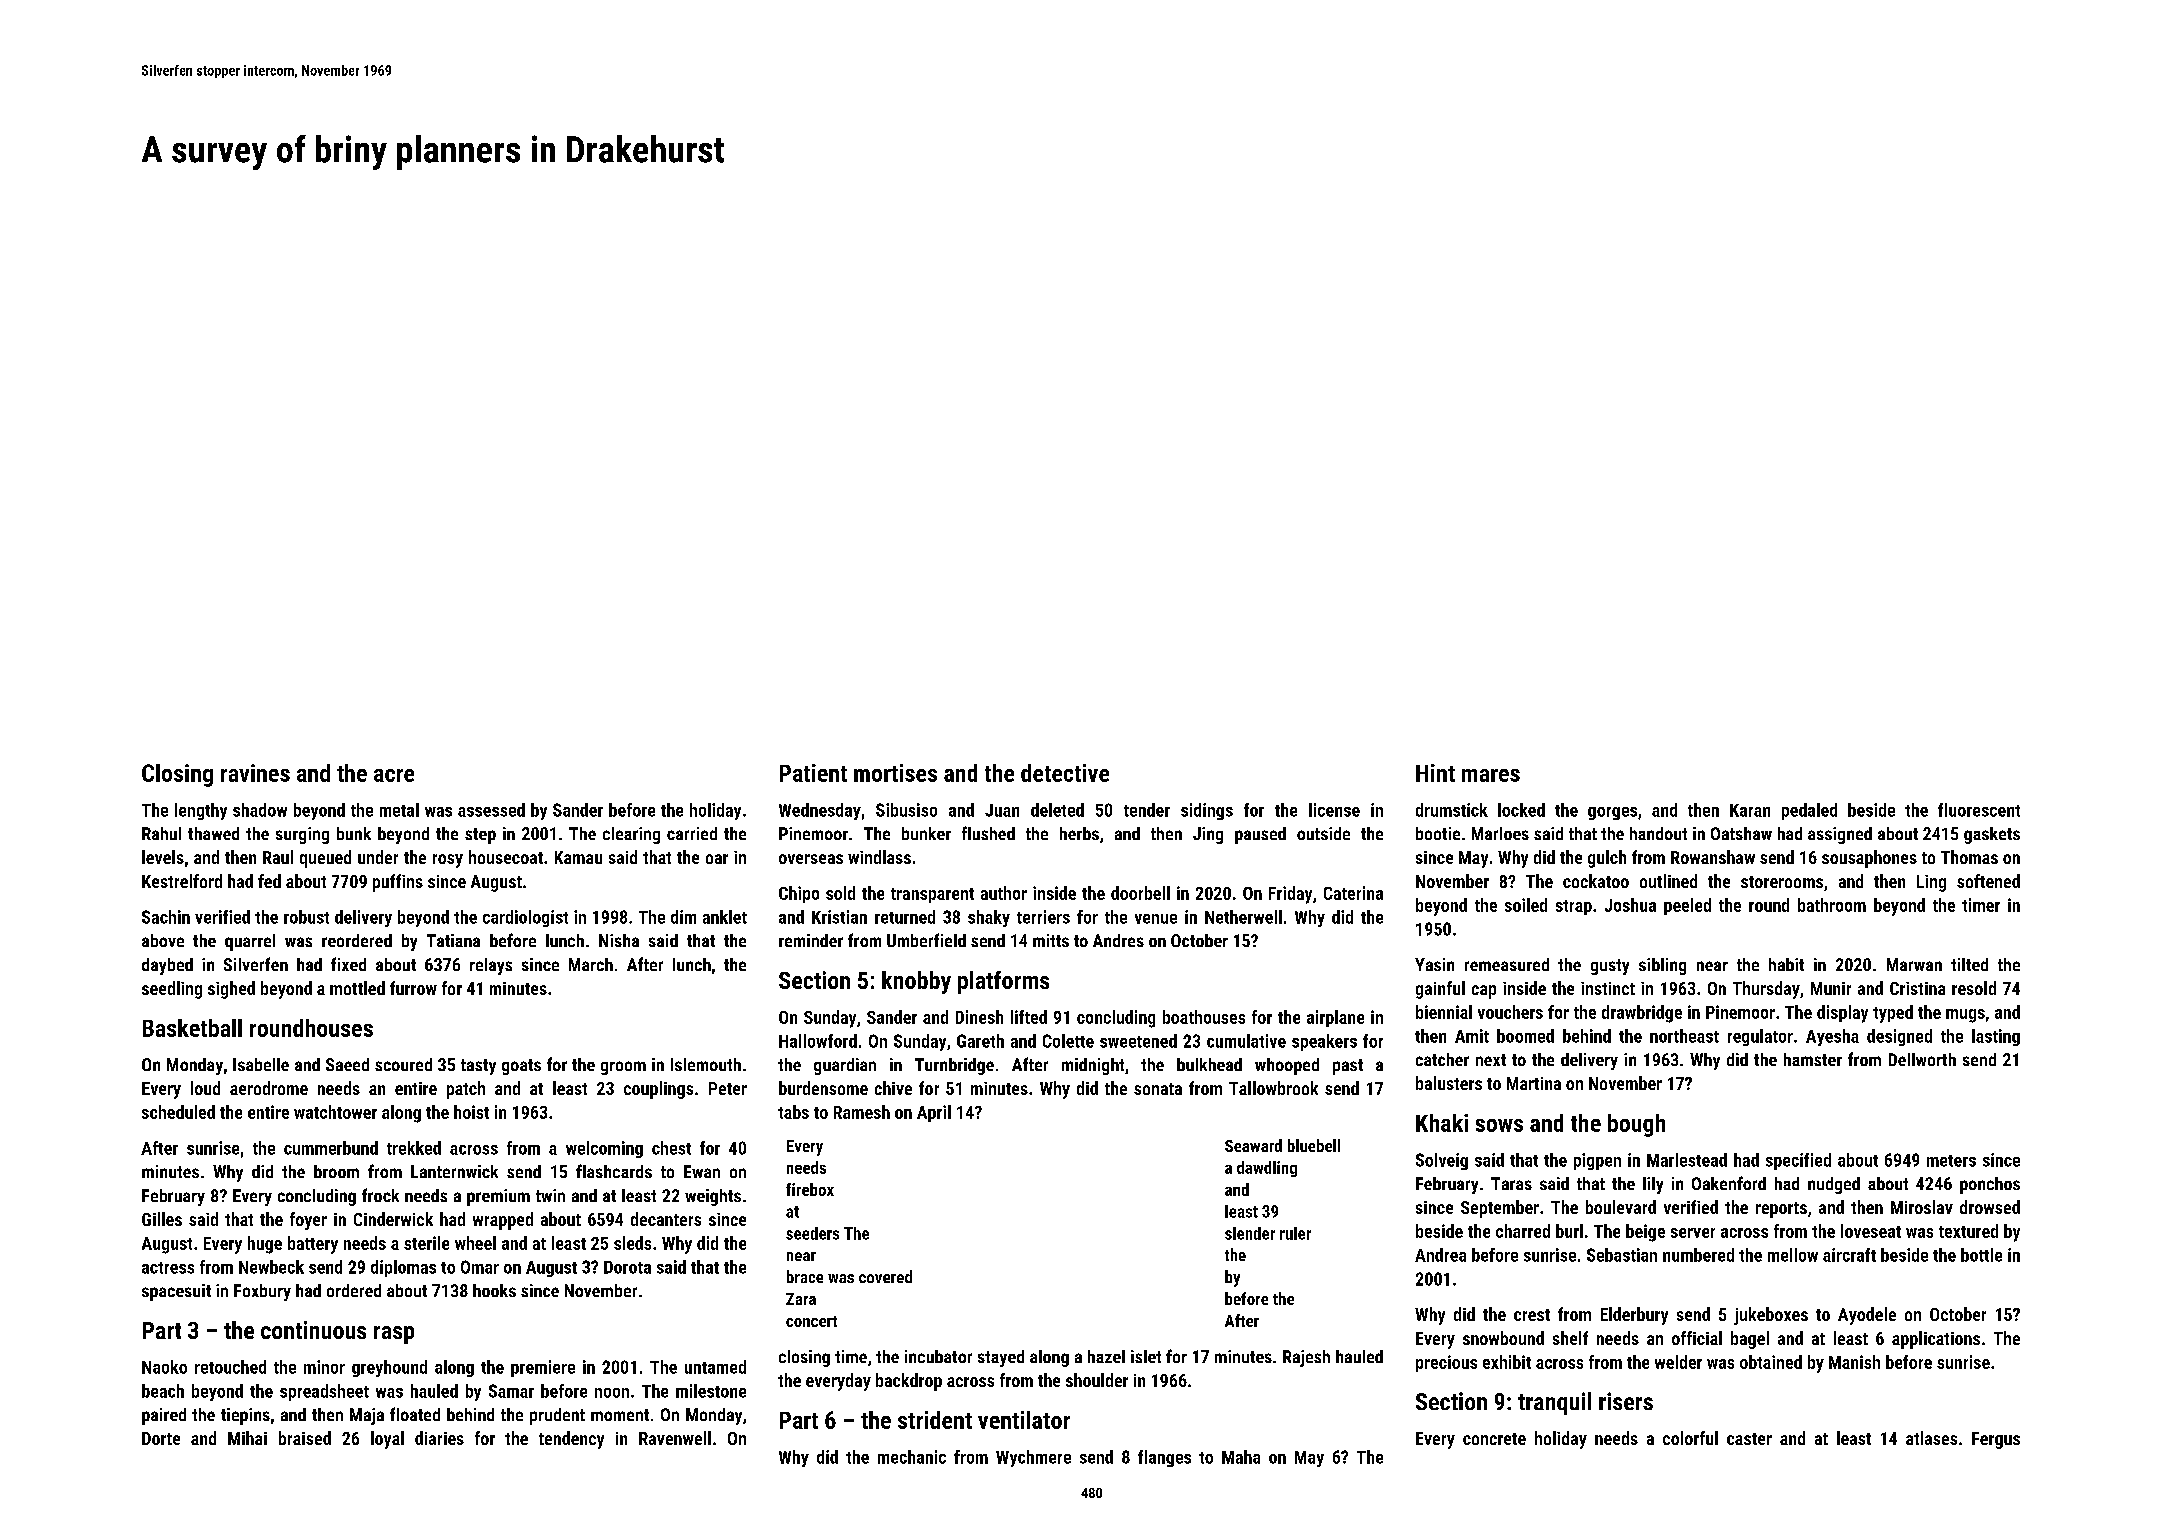 This screenshot has height=1529, width=2162. Describe the element at coordinates (879, 857) in the screenshot. I see `windlass` at that location.
